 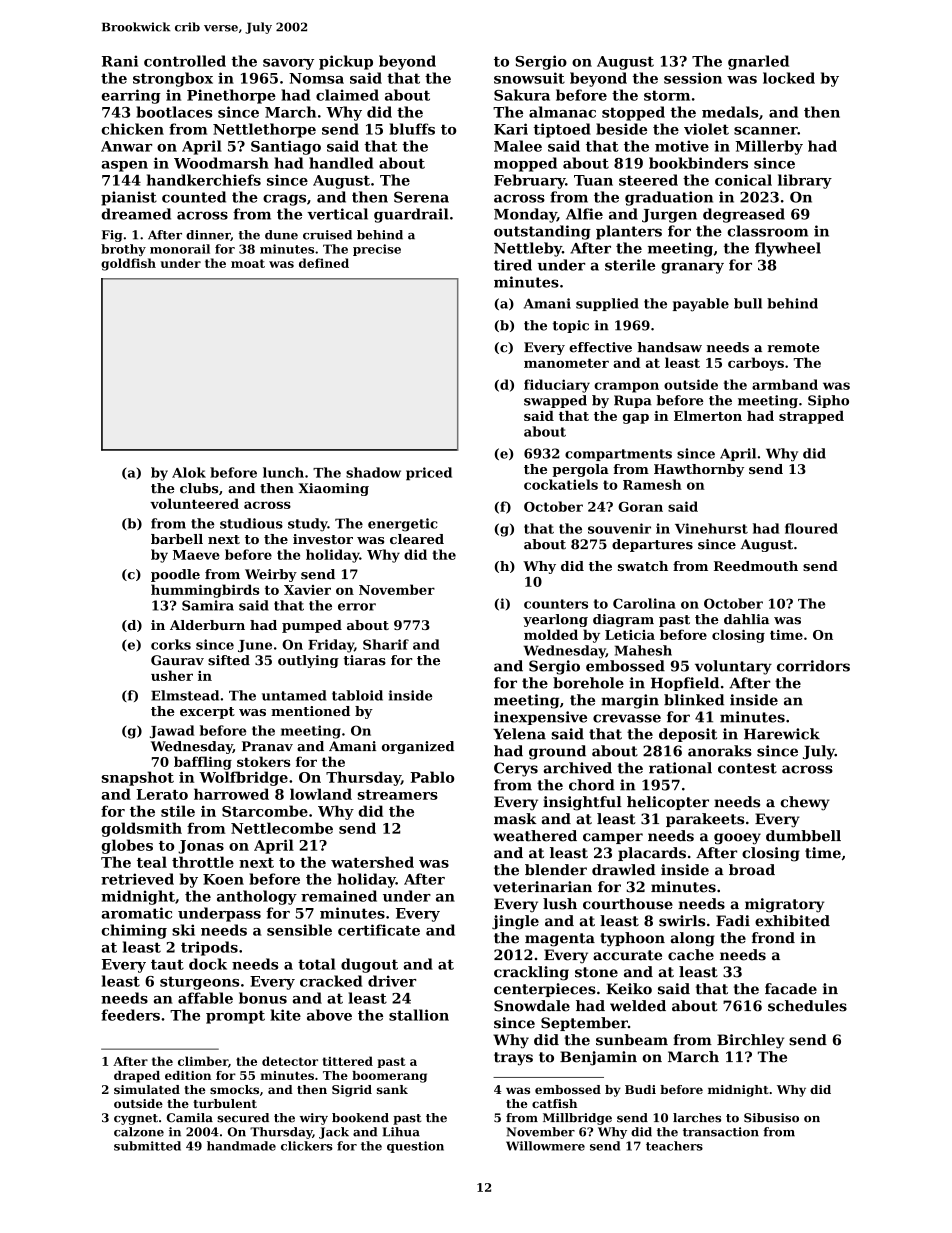 What do you see at coordinates (529, 78) in the document?
I see `snowsuit` at bounding box center [529, 78].
